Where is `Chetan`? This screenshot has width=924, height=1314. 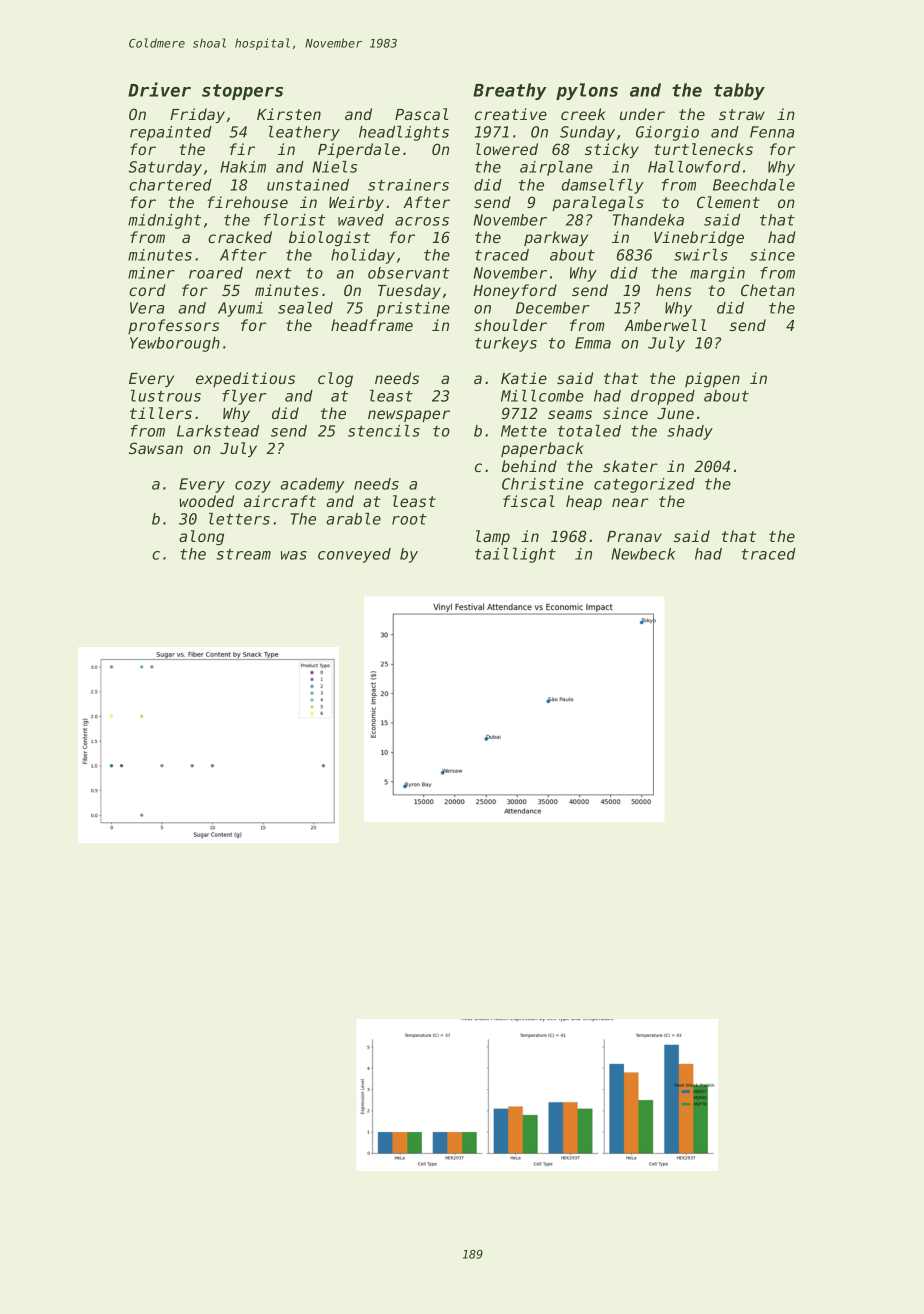
Chetan is located at coordinates (768, 290).
